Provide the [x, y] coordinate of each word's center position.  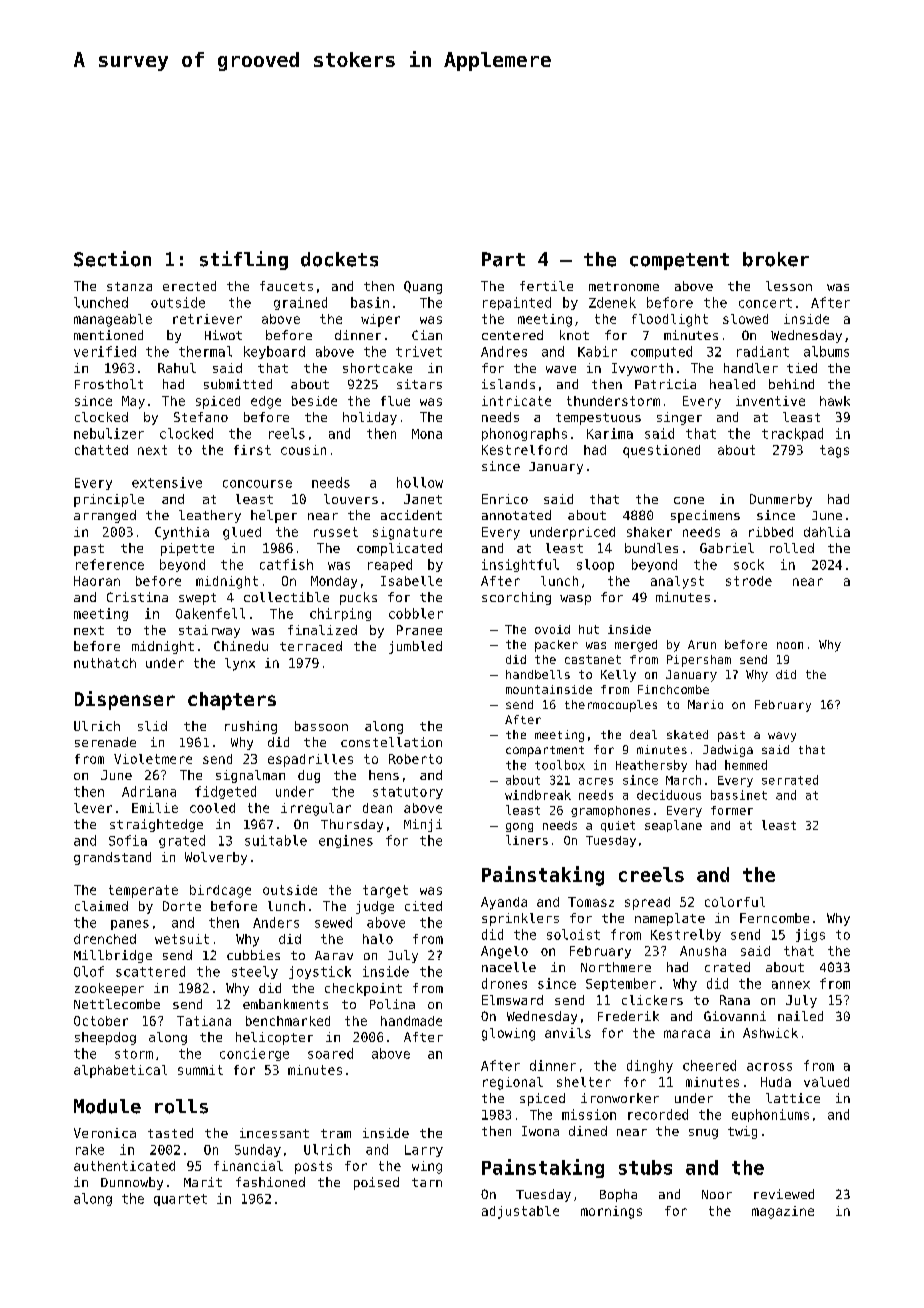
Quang [423, 287]
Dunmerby [781, 500]
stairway [209, 631]
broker [776, 259]
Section [112, 259]
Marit [203, 1182]
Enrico [505, 499]
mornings [611, 1212]
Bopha [618, 1195]
